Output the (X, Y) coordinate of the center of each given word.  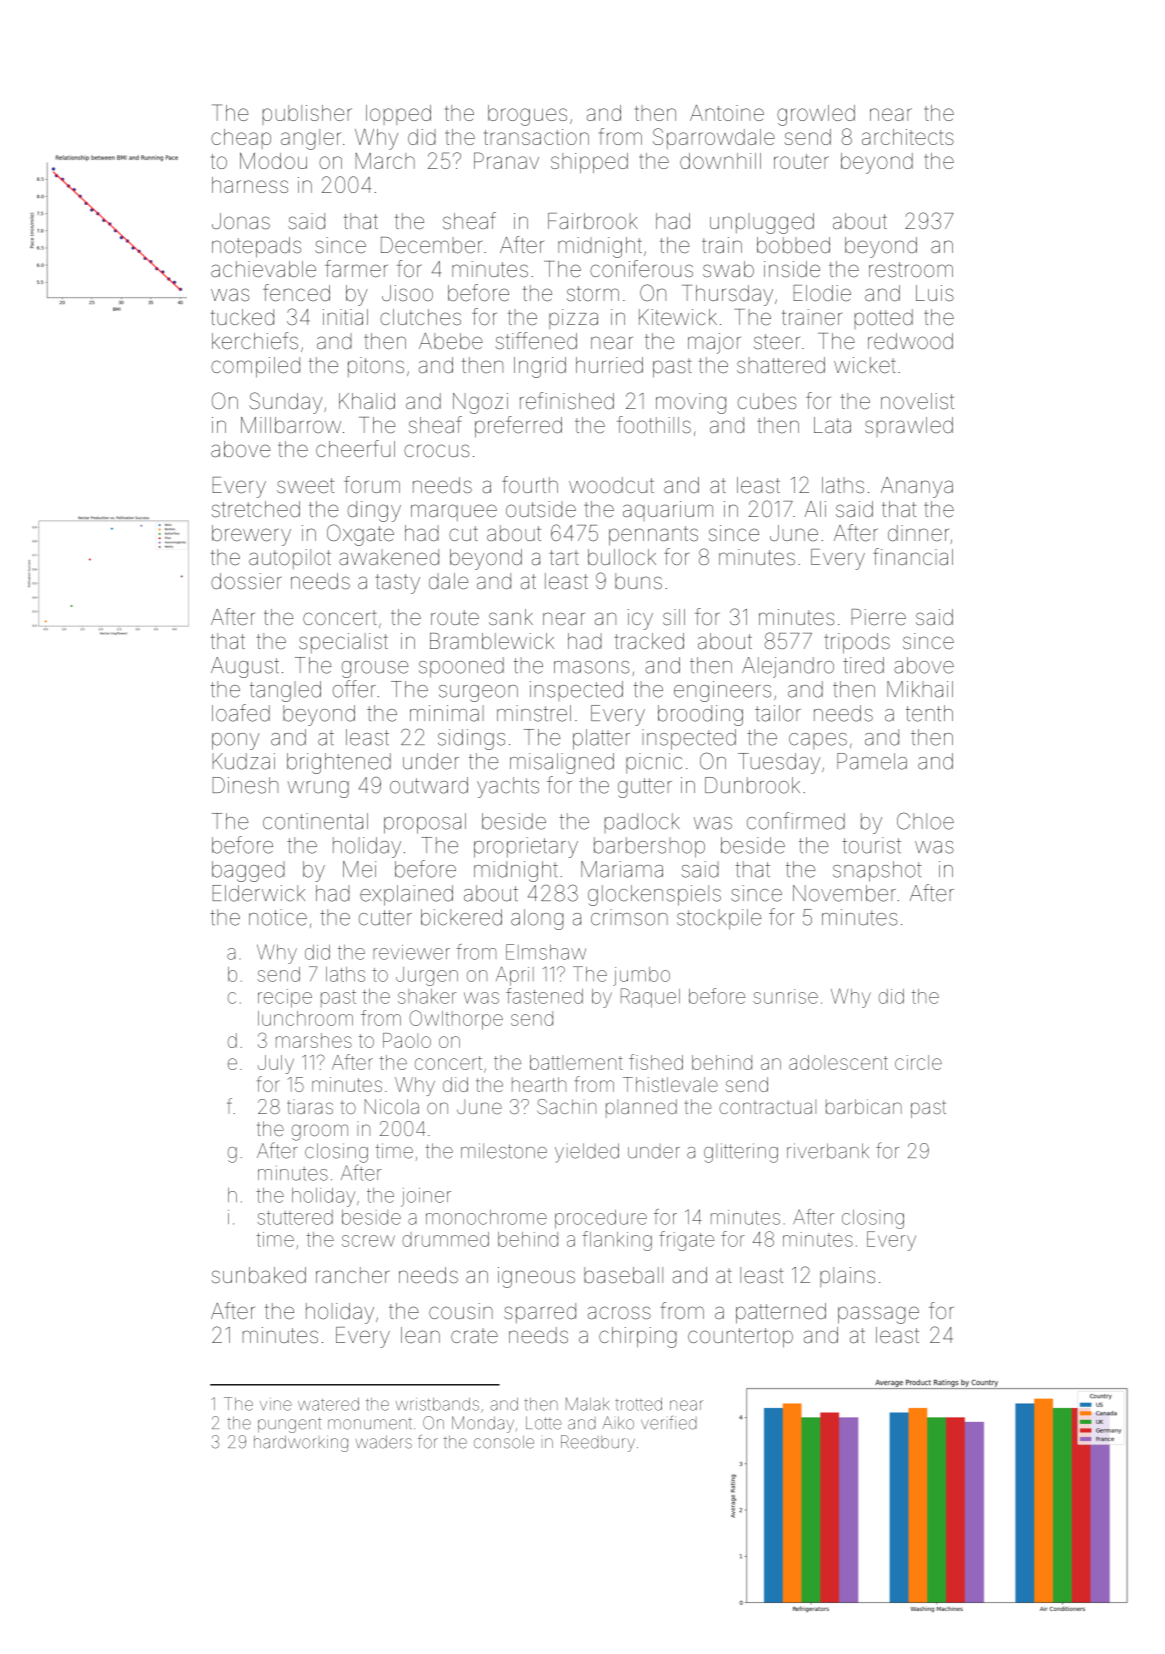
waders (384, 1442)
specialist (343, 643)
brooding (700, 715)
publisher (307, 115)
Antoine (727, 113)
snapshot (877, 871)
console (504, 1442)
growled (816, 115)
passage (878, 1315)
